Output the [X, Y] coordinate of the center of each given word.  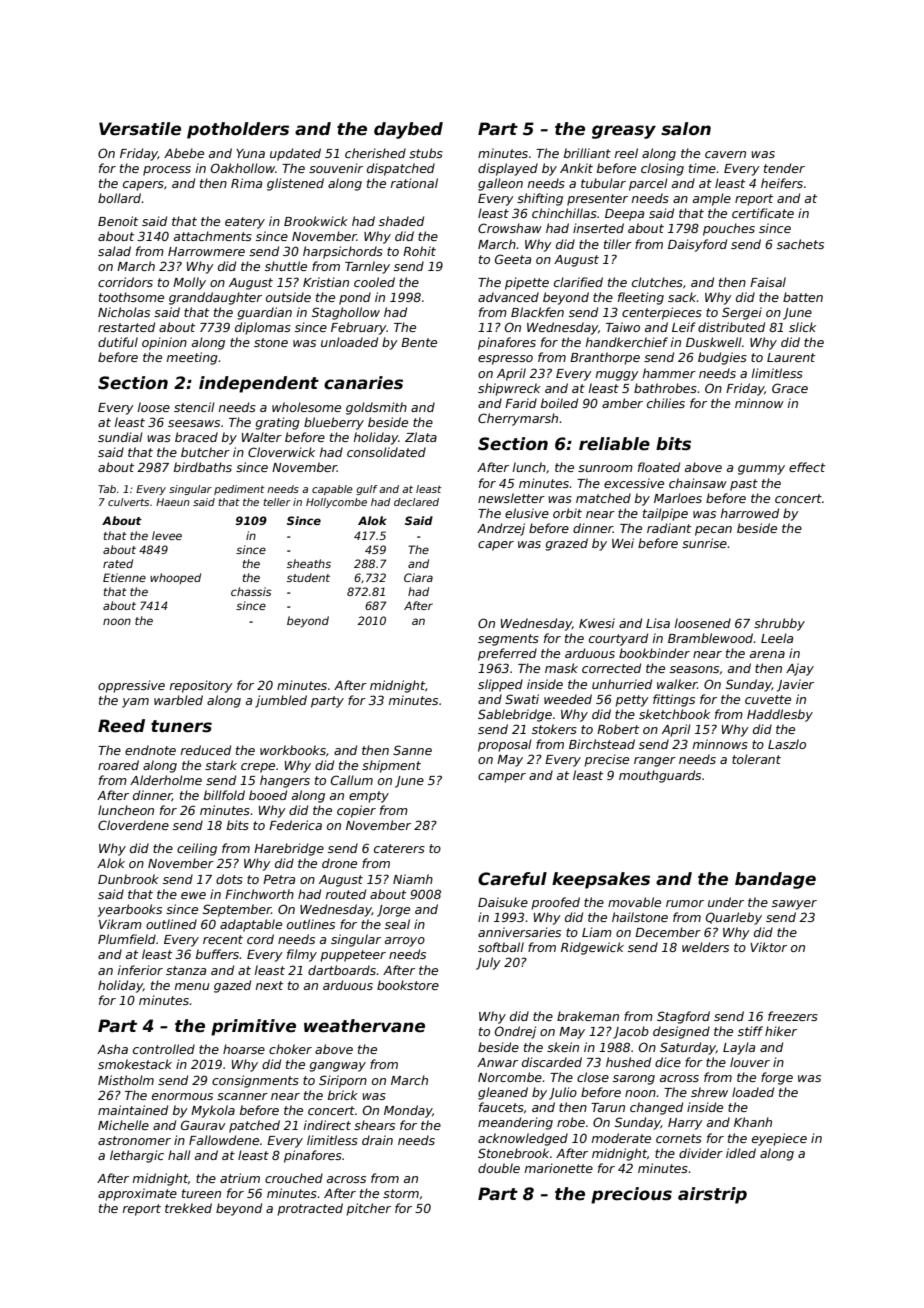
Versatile [140, 129]
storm [401, 1193]
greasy [624, 132]
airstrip [712, 1195]
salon [686, 129]
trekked [188, 1208]
